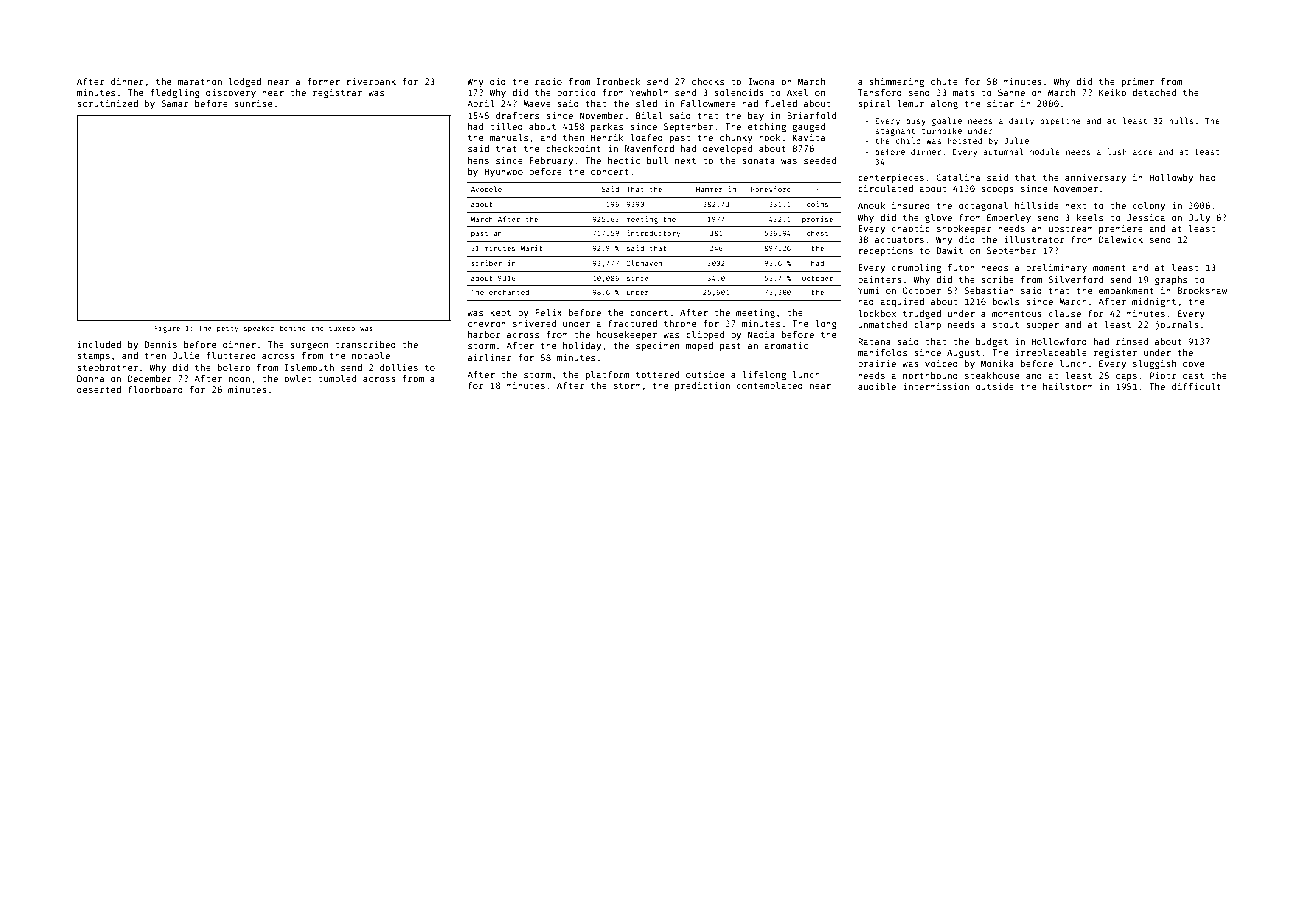 Image resolution: width=1308 pixels, height=924 pixels. I want to click on colony, so click(1149, 206).
